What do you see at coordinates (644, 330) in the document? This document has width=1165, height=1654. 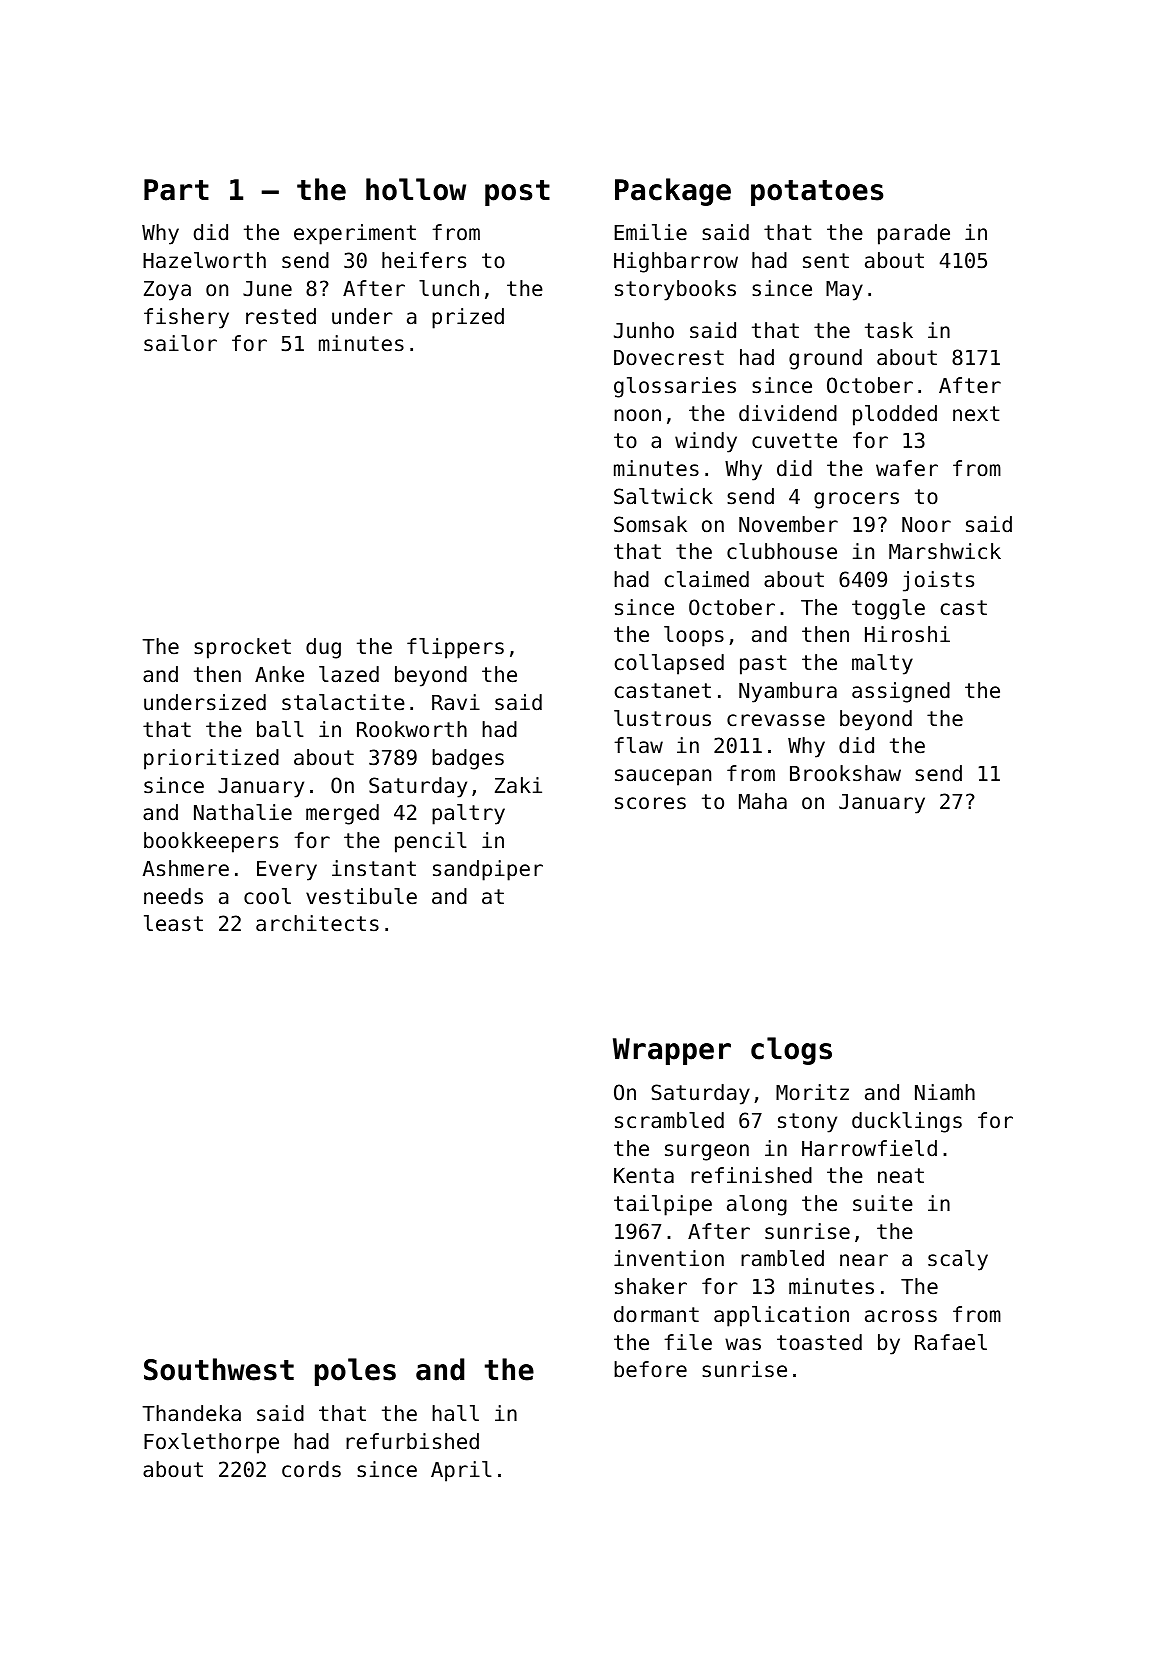 I see `Junho` at bounding box center [644, 330].
